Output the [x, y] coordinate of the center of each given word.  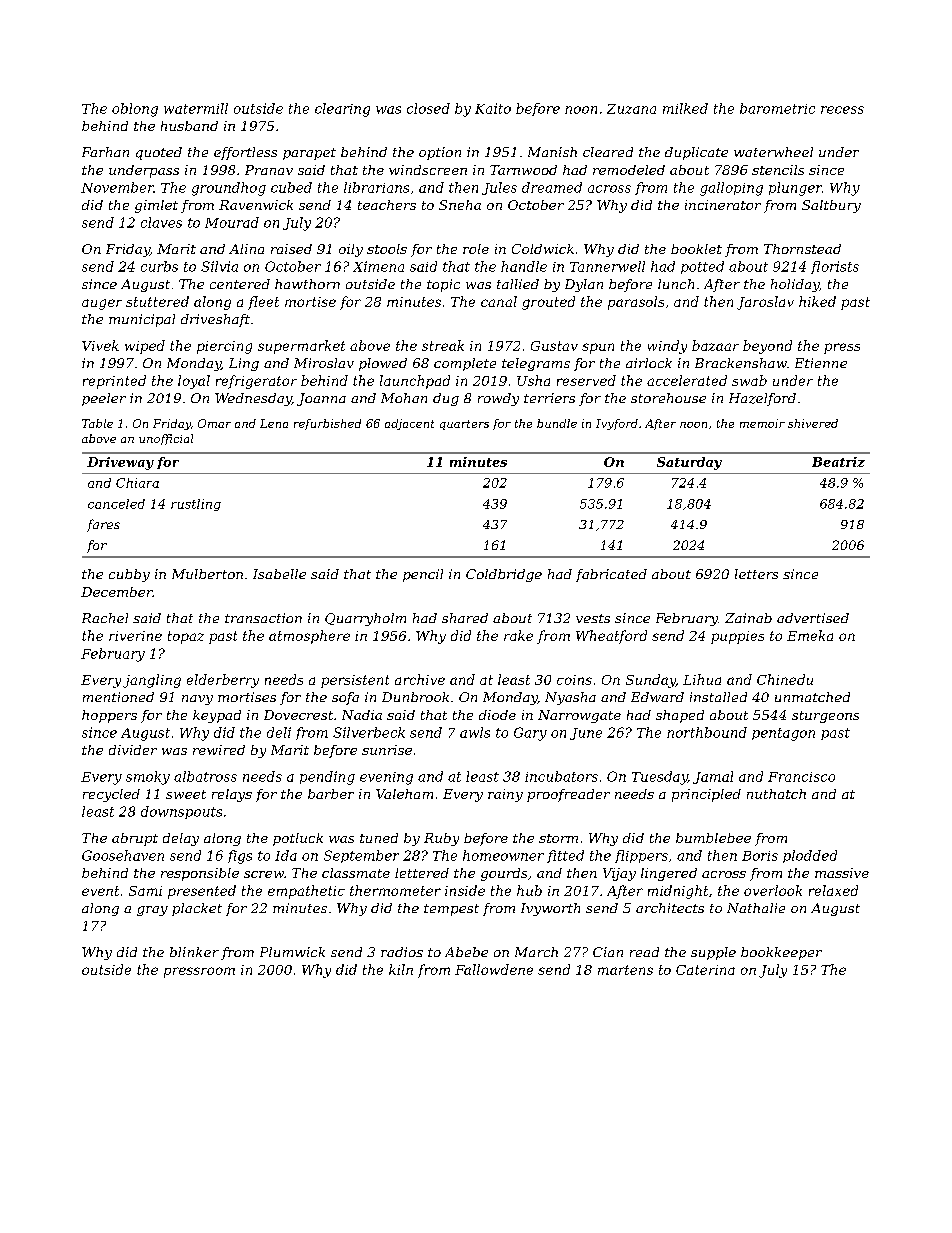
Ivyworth [550, 909]
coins [574, 680]
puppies [737, 637]
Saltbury [831, 206]
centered [240, 284]
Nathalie [756, 908]
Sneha [460, 205]
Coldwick [543, 249]
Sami [145, 891]
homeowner [503, 855]
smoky [148, 778]
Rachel [105, 618]
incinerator [723, 205]
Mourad [232, 222]
